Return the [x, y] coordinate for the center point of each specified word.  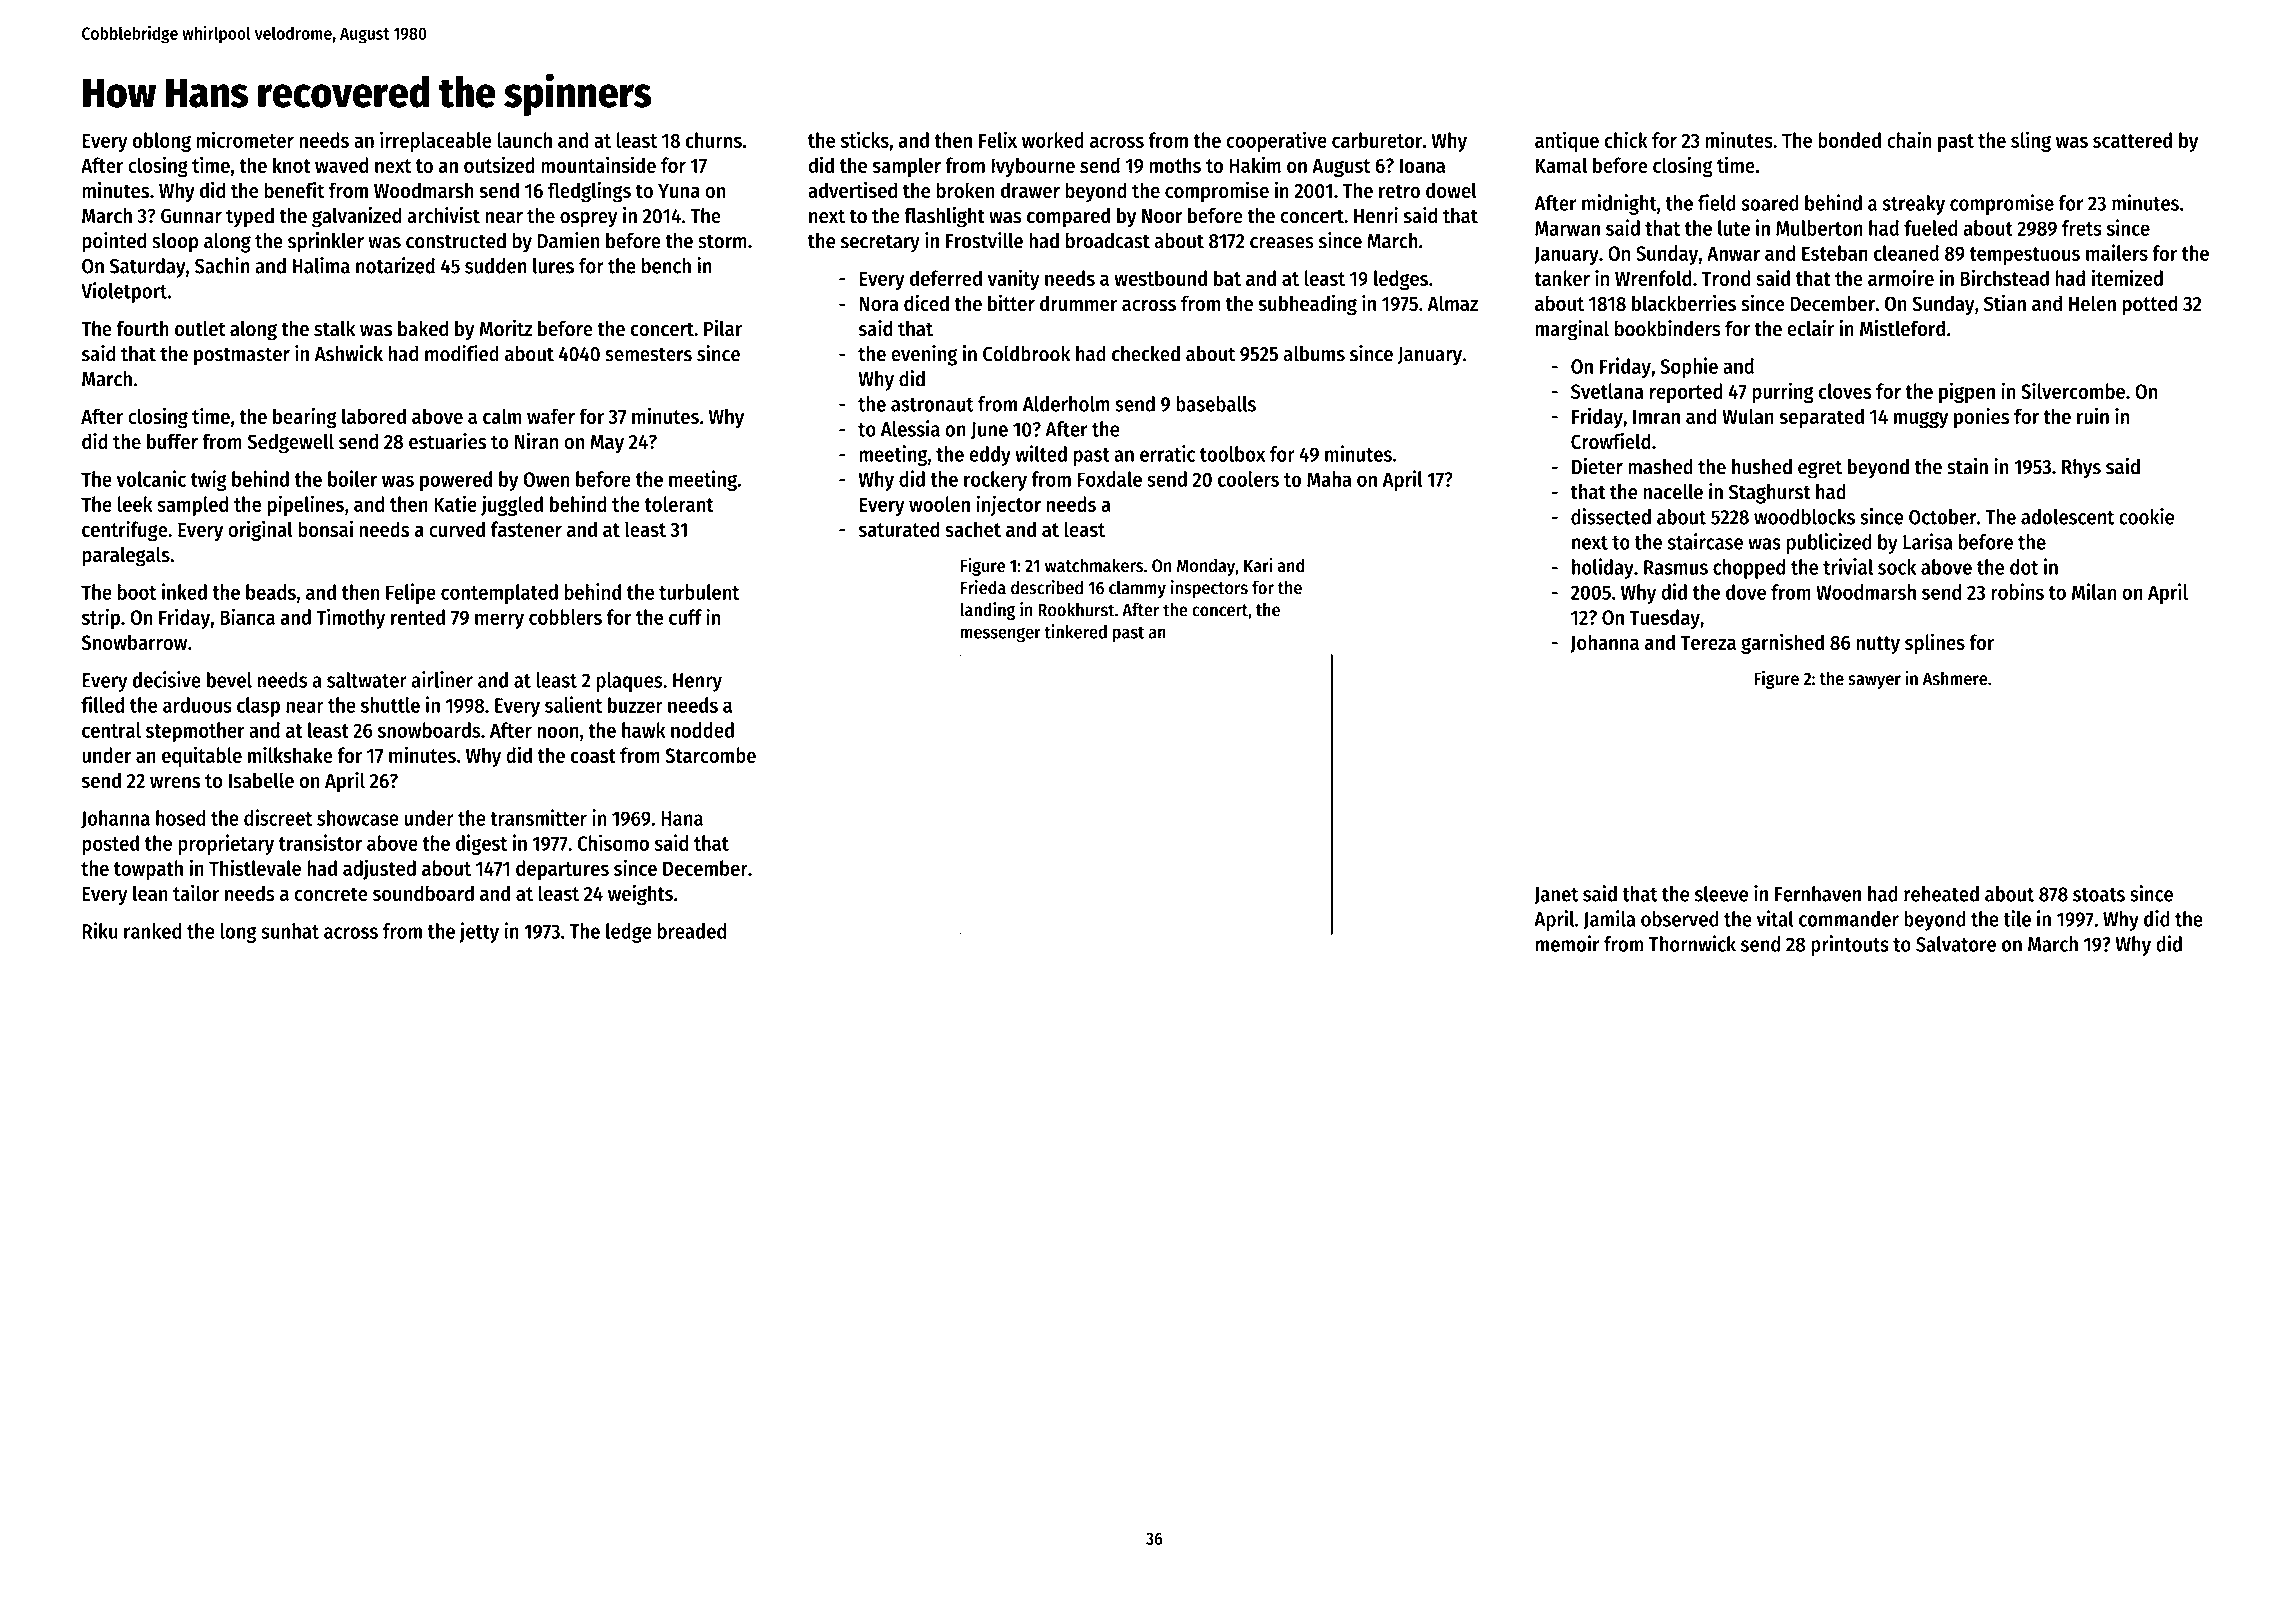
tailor [196, 892]
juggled [512, 505]
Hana [682, 818]
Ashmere [1955, 678]
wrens [175, 782]
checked [1146, 354]
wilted [1041, 453]
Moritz [506, 328]
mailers [2117, 252]
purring [1783, 392]
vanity [1013, 279]
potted [2150, 305]
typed [250, 217]
